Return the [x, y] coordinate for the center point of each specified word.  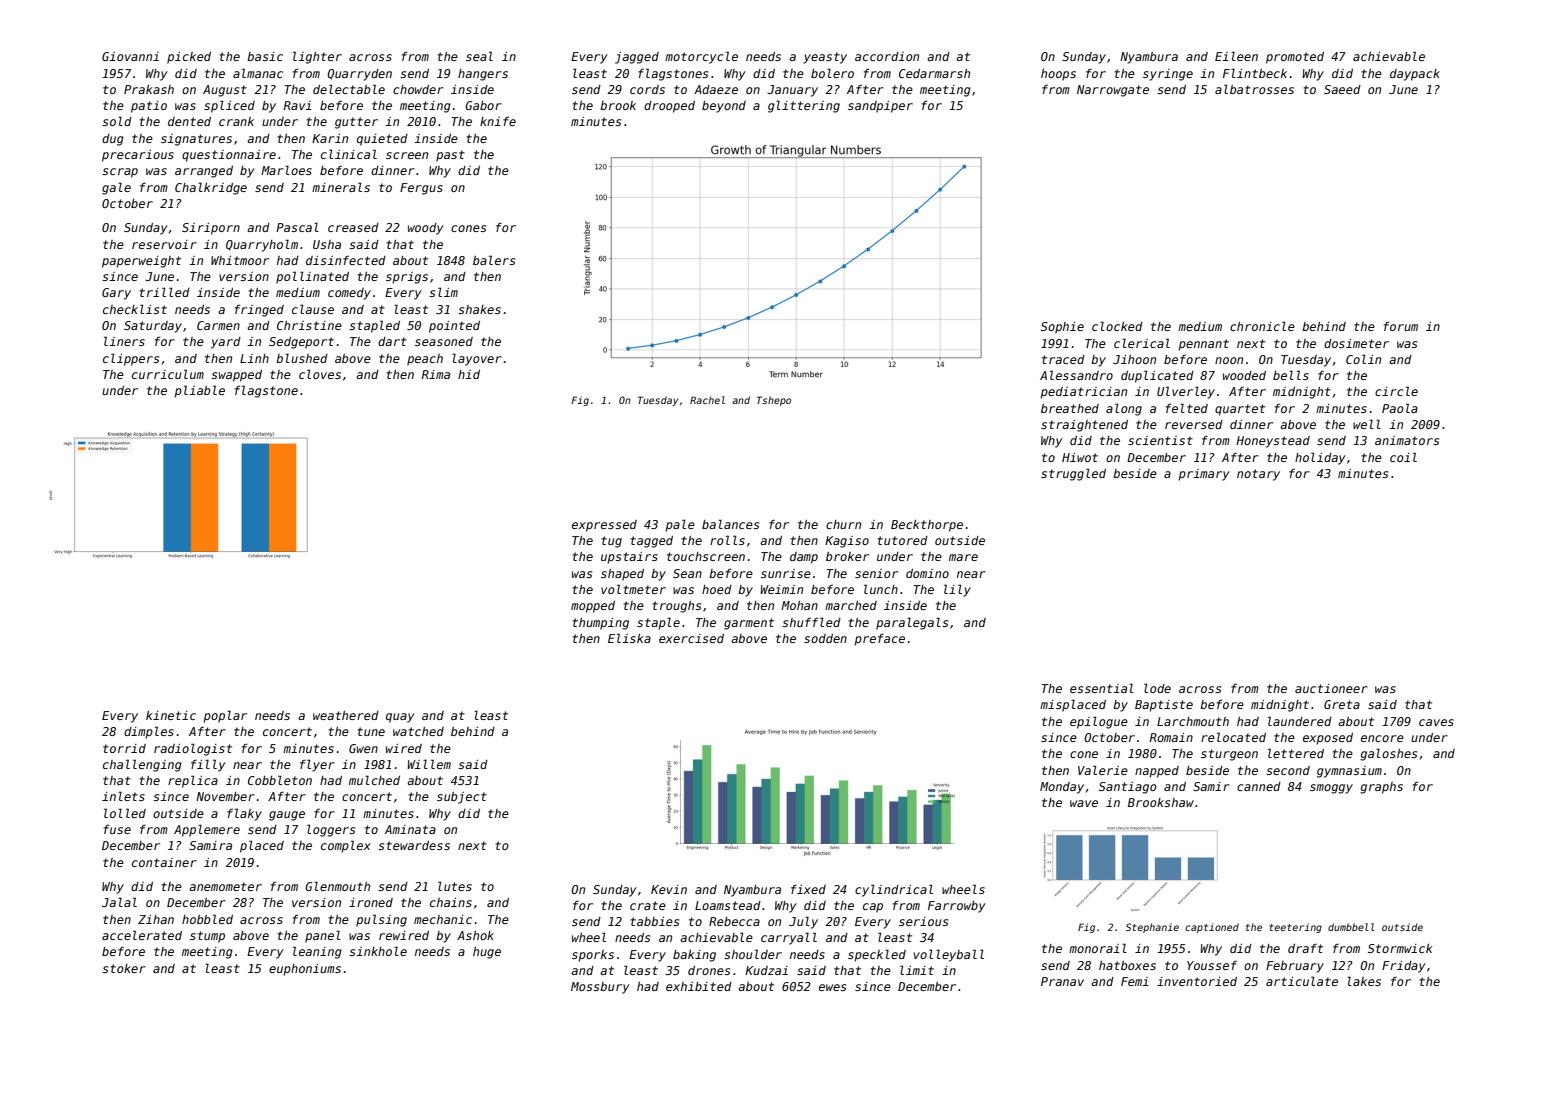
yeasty [825, 58]
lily [957, 590]
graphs [1381, 788]
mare [963, 557]
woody [426, 229]
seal [479, 56]
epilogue [1099, 722]
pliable [199, 391]
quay [400, 718]
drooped [669, 107]
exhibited [699, 986]
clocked [1117, 326]
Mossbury [600, 988]
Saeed [1342, 89]
